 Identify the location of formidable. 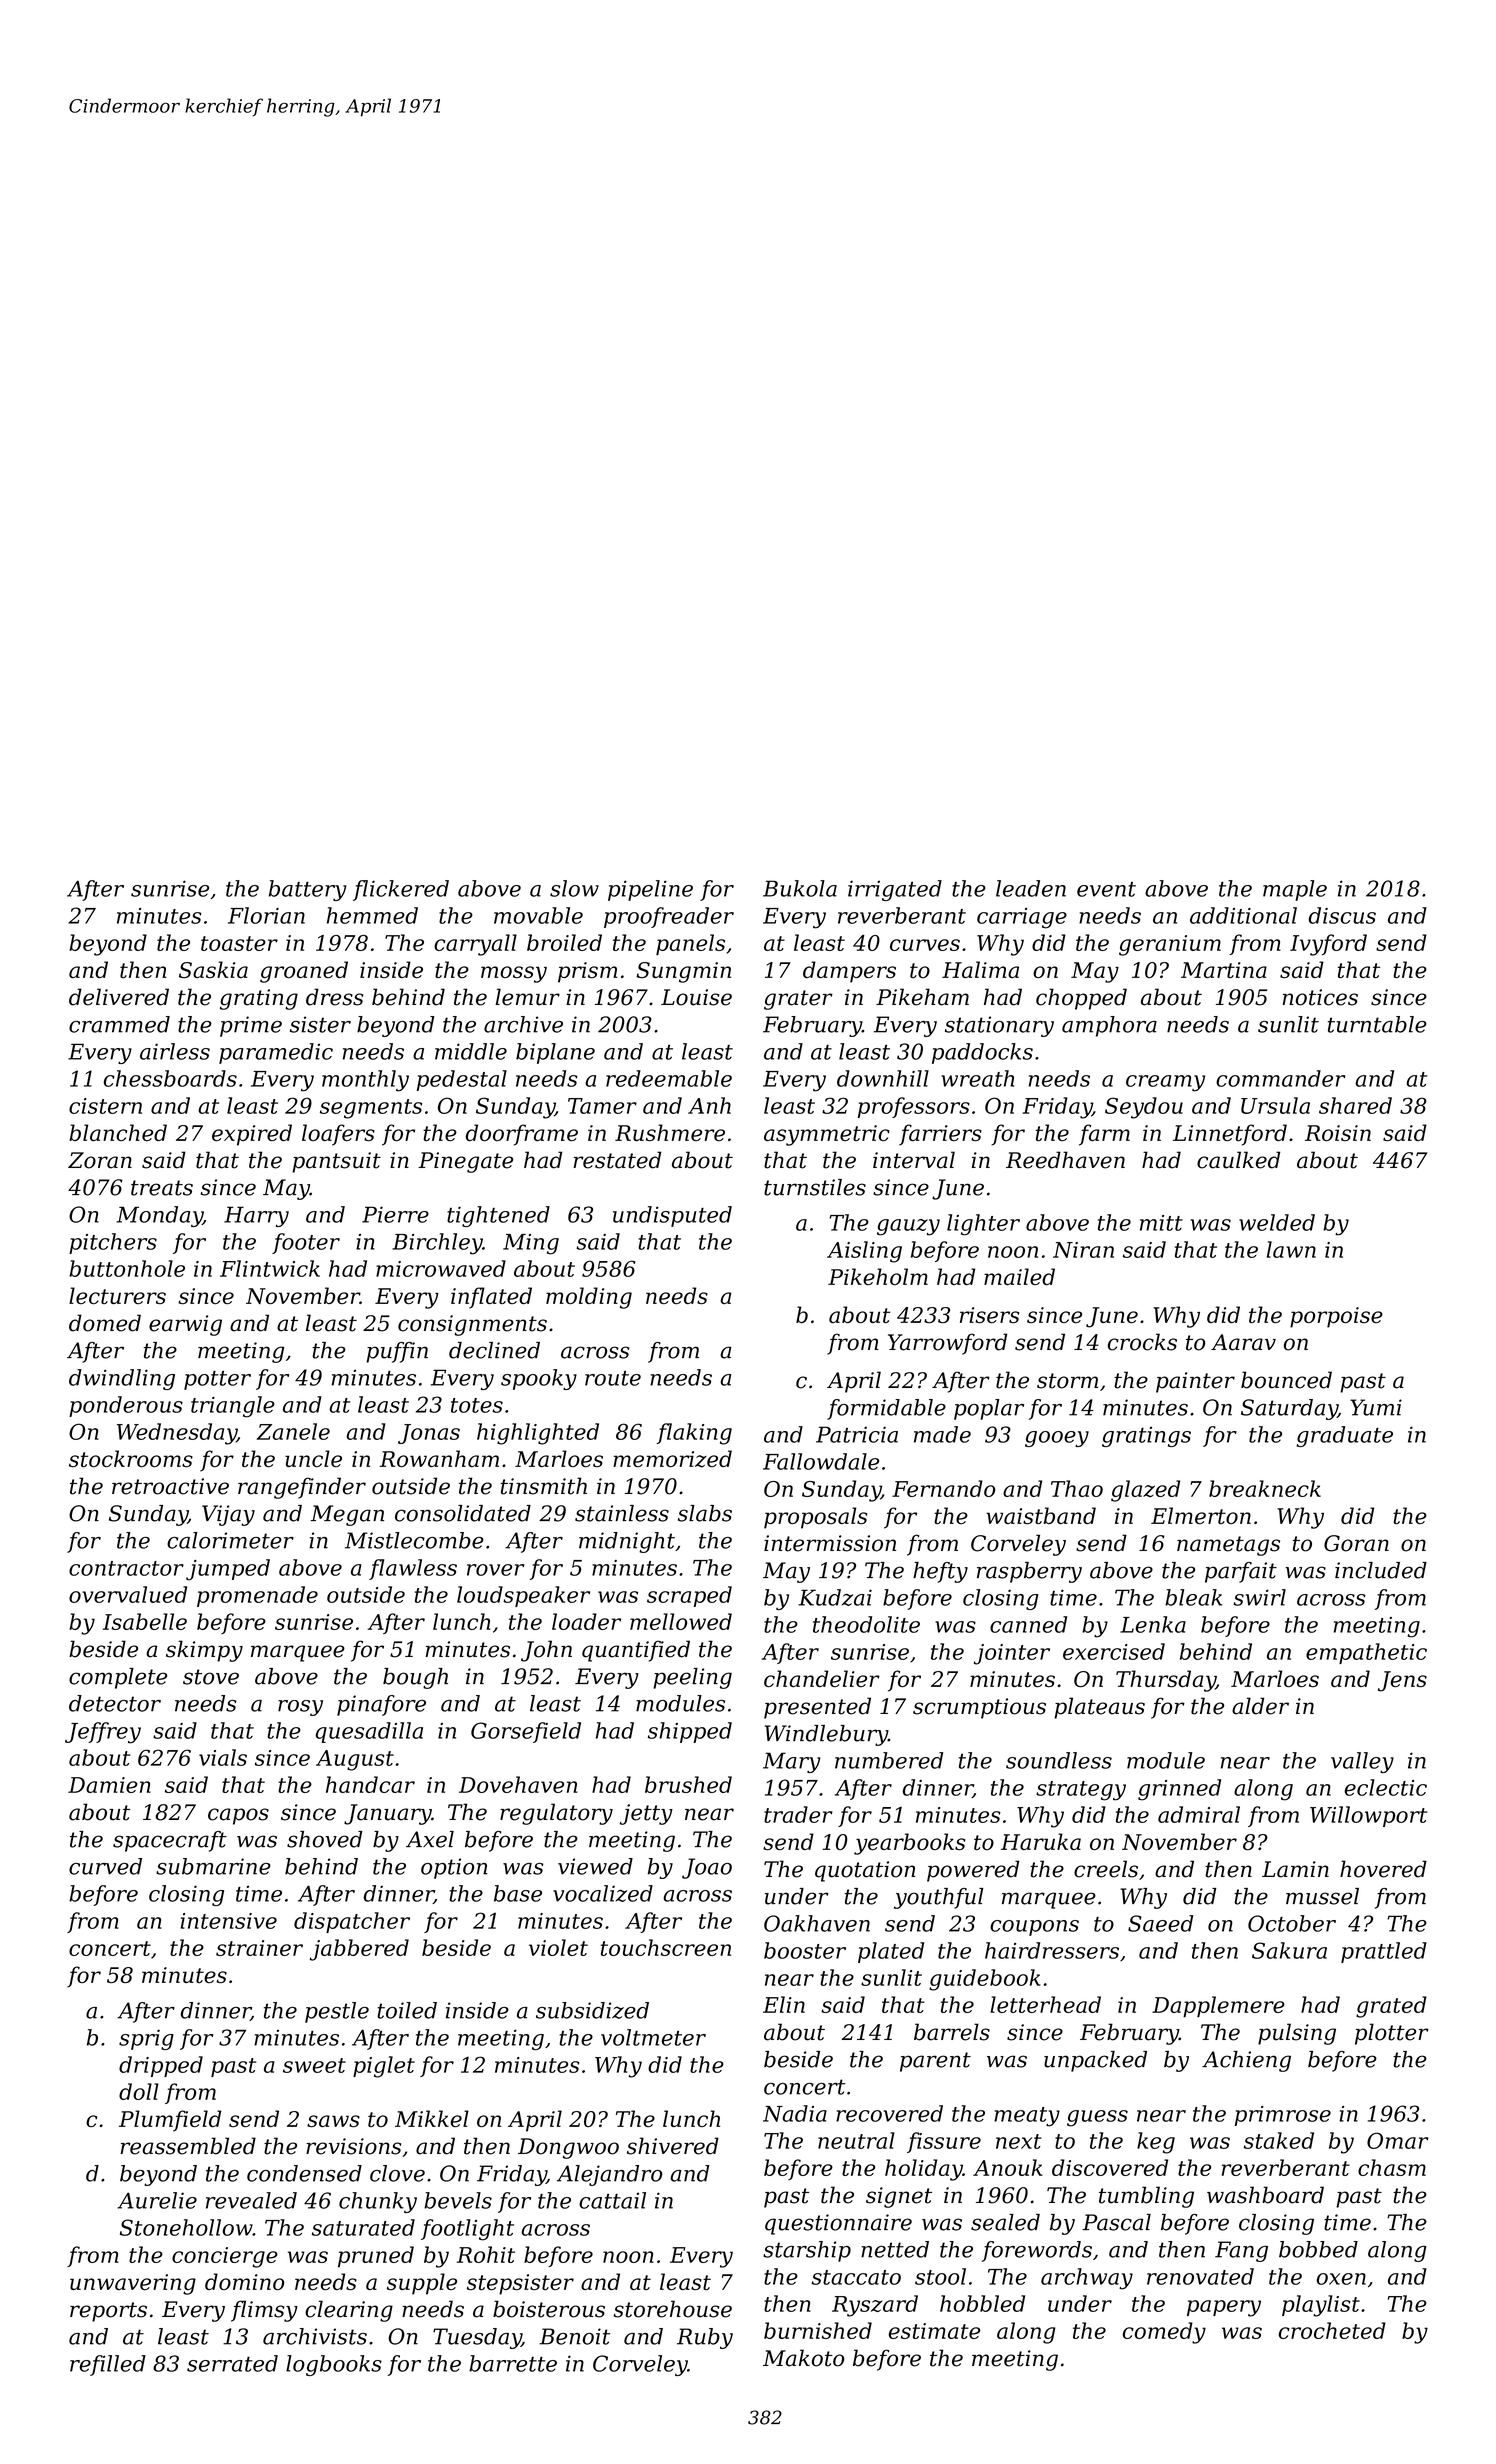
(886, 1409).
